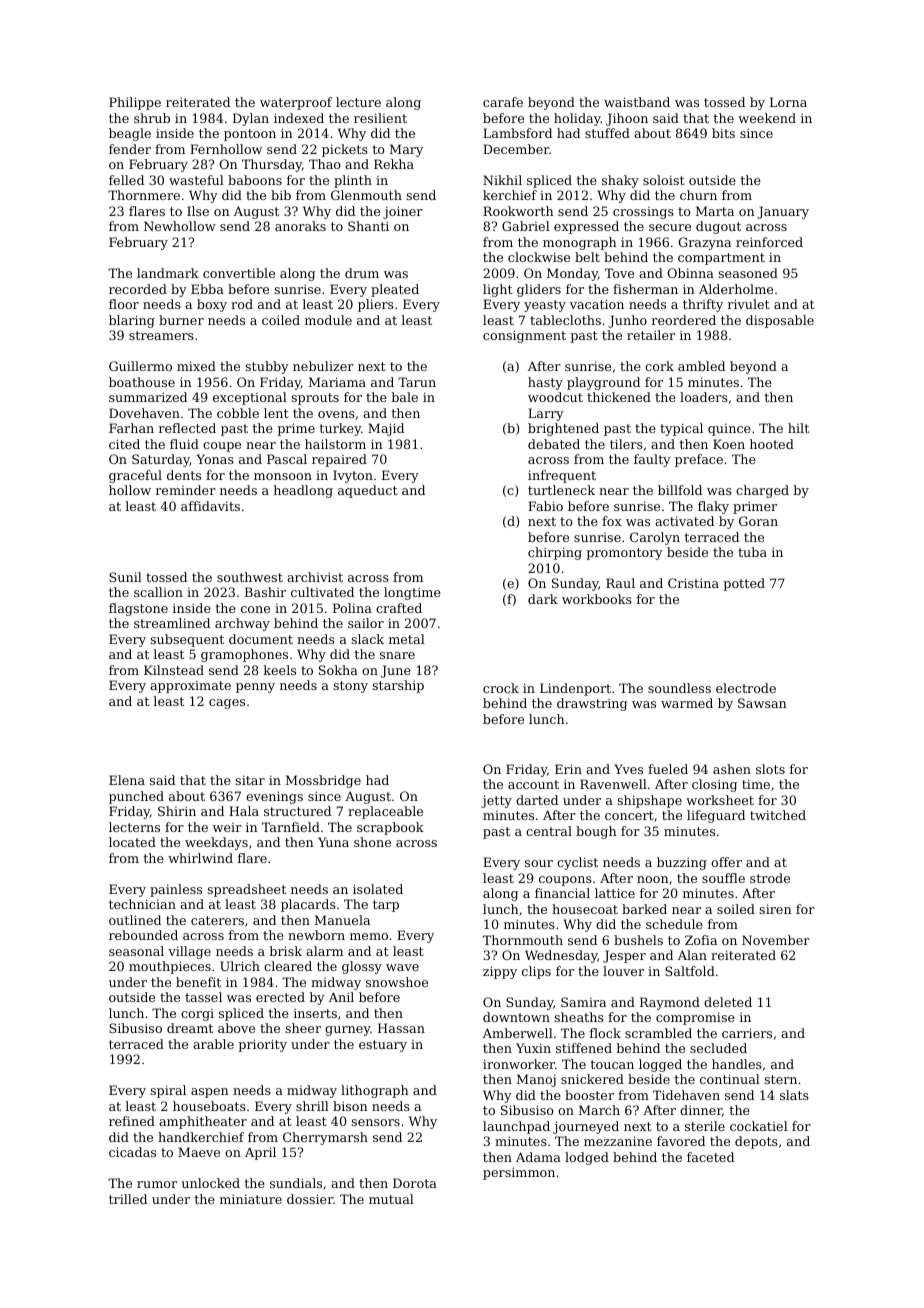 This screenshot has height=1308, width=924. What do you see at coordinates (239, 273) in the screenshot?
I see `convertible` at bounding box center [239, 273].
